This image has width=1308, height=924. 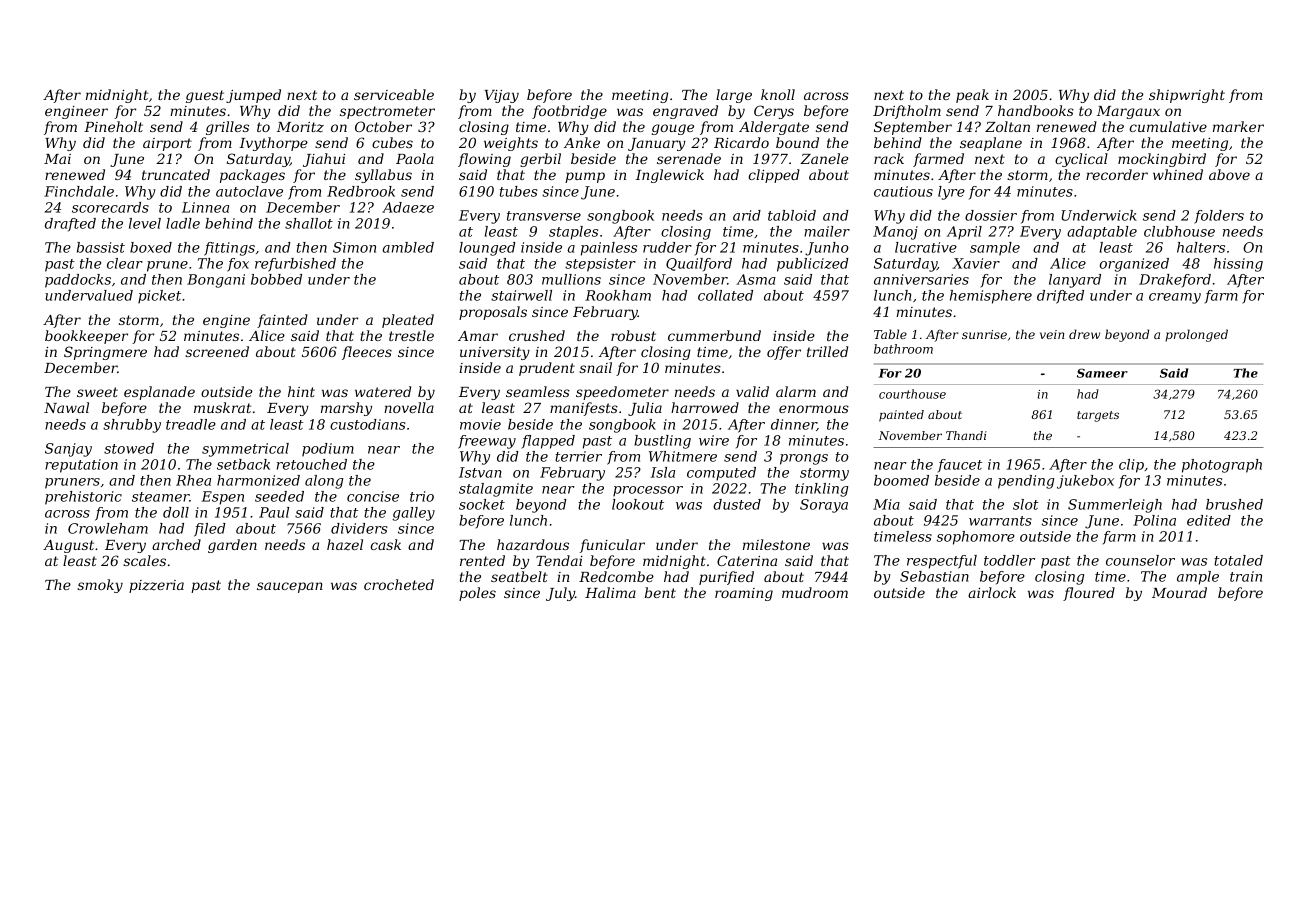 What do you see at coordinates (991, 144) in the image?
I see `seaplane` at bounding box center [991, 144].
